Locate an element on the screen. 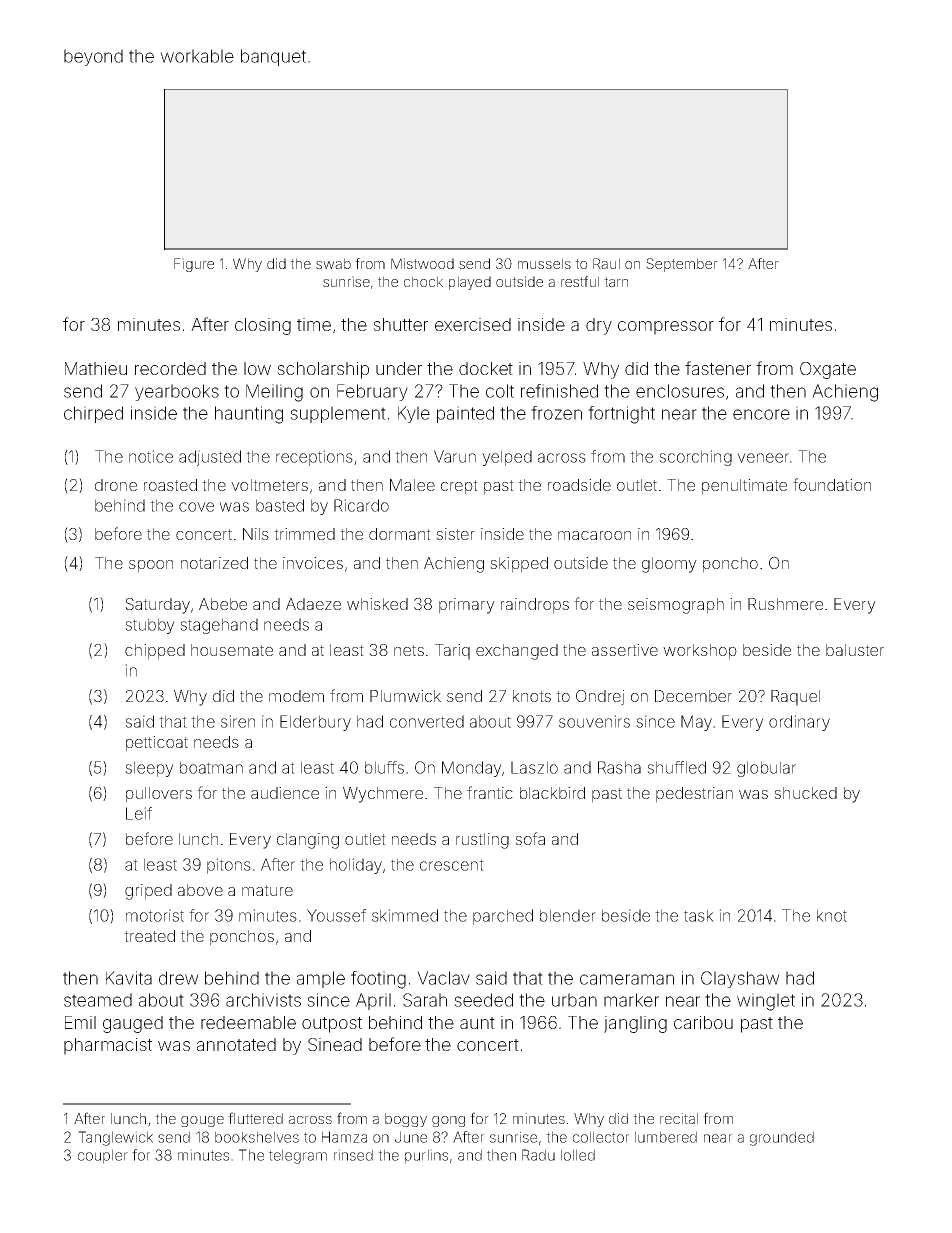 This screenshot has width=952, height=1233. redeemable is located at coordinates (248, 1022).
